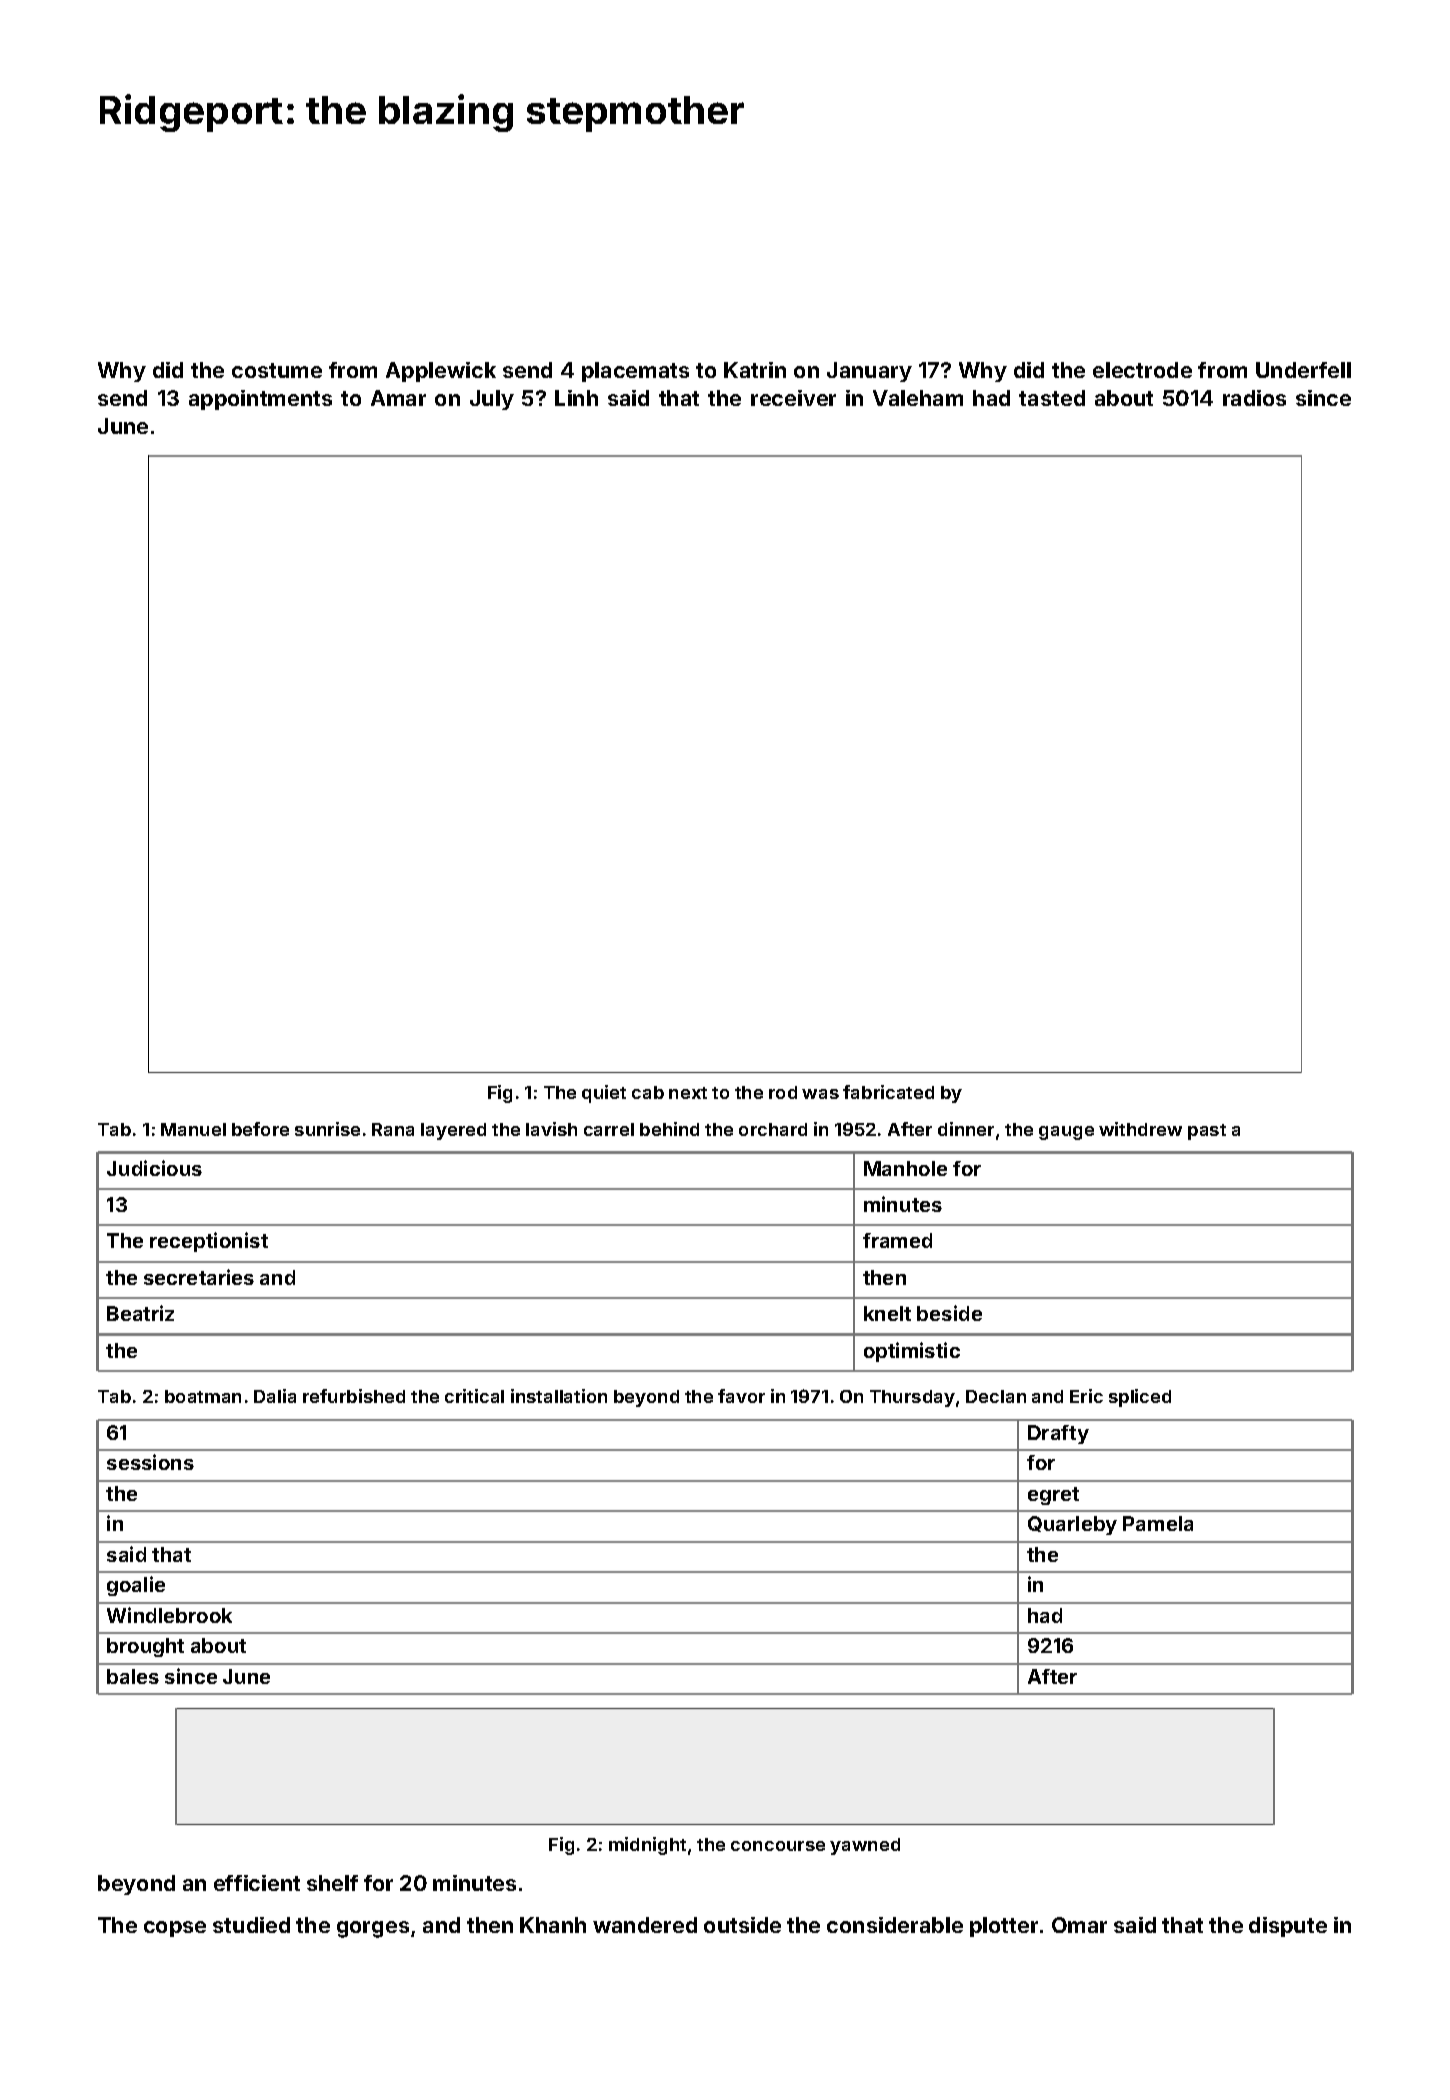  Describe the element at coordinates (576, 398) in the screenshot. I see `Linh` at that location.
